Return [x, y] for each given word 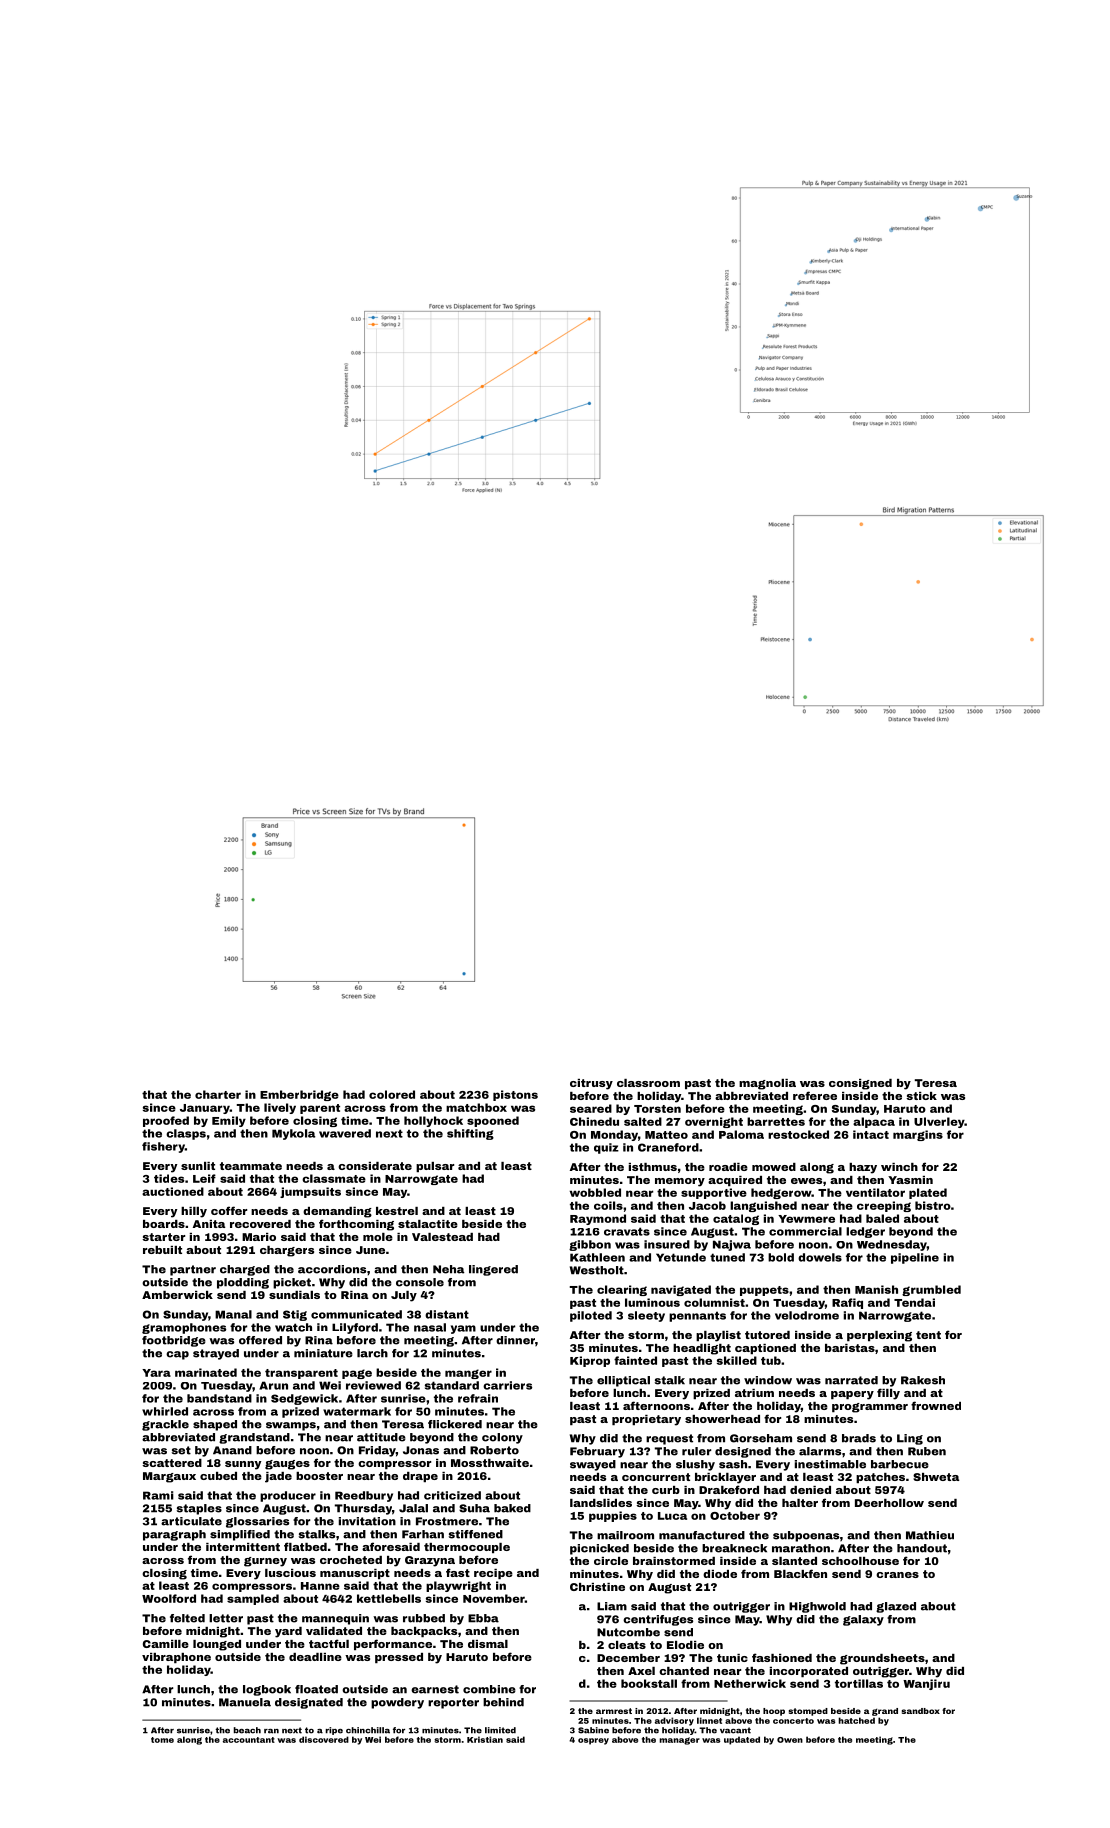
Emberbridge [299, 1095]
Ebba [483, 1618]
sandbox [921, 1711]
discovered [324, 1739]
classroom [648, 1083]
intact [871, 1134]
